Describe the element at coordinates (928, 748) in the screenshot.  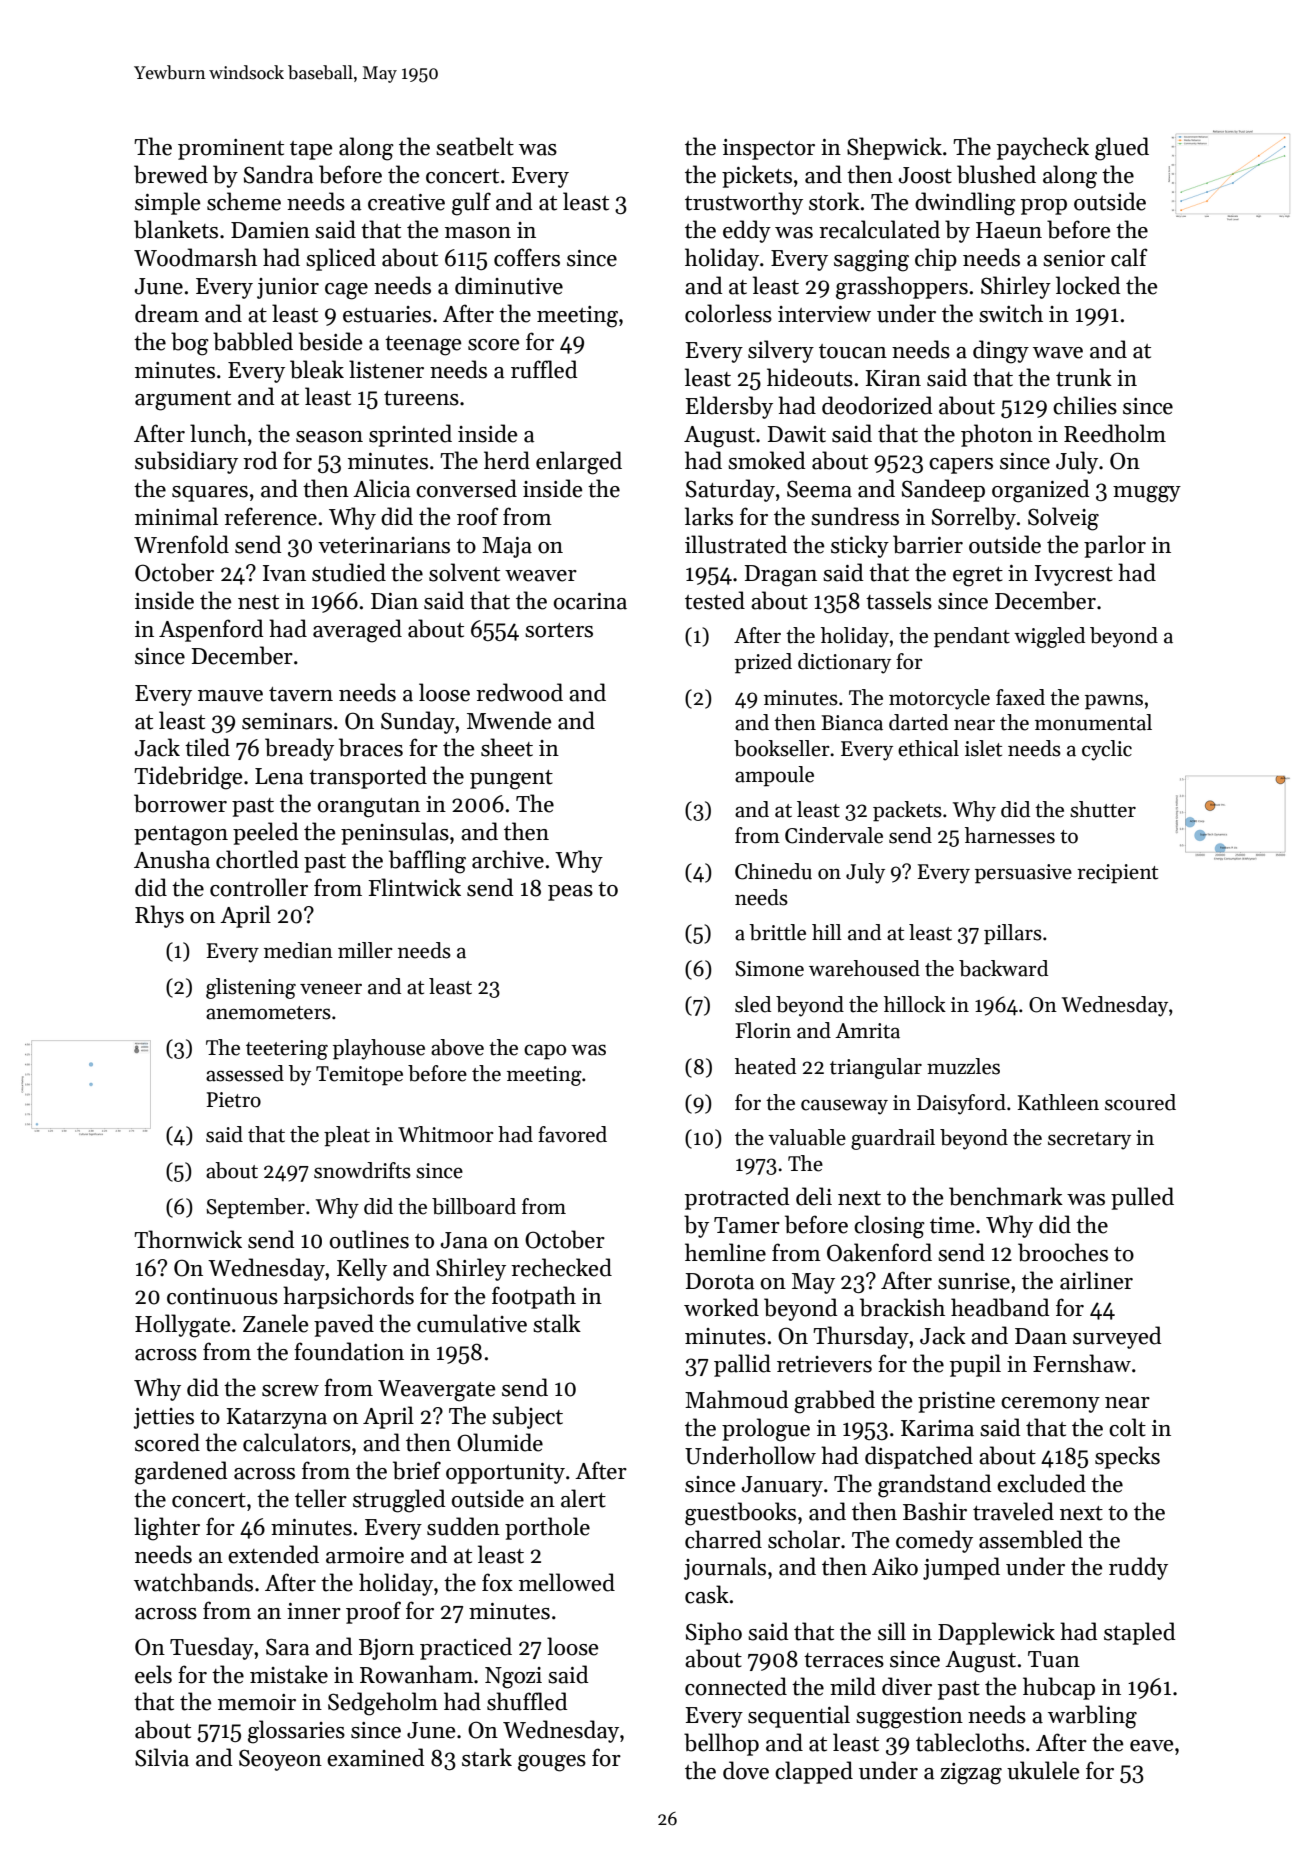
I see `ethical` at that location.
